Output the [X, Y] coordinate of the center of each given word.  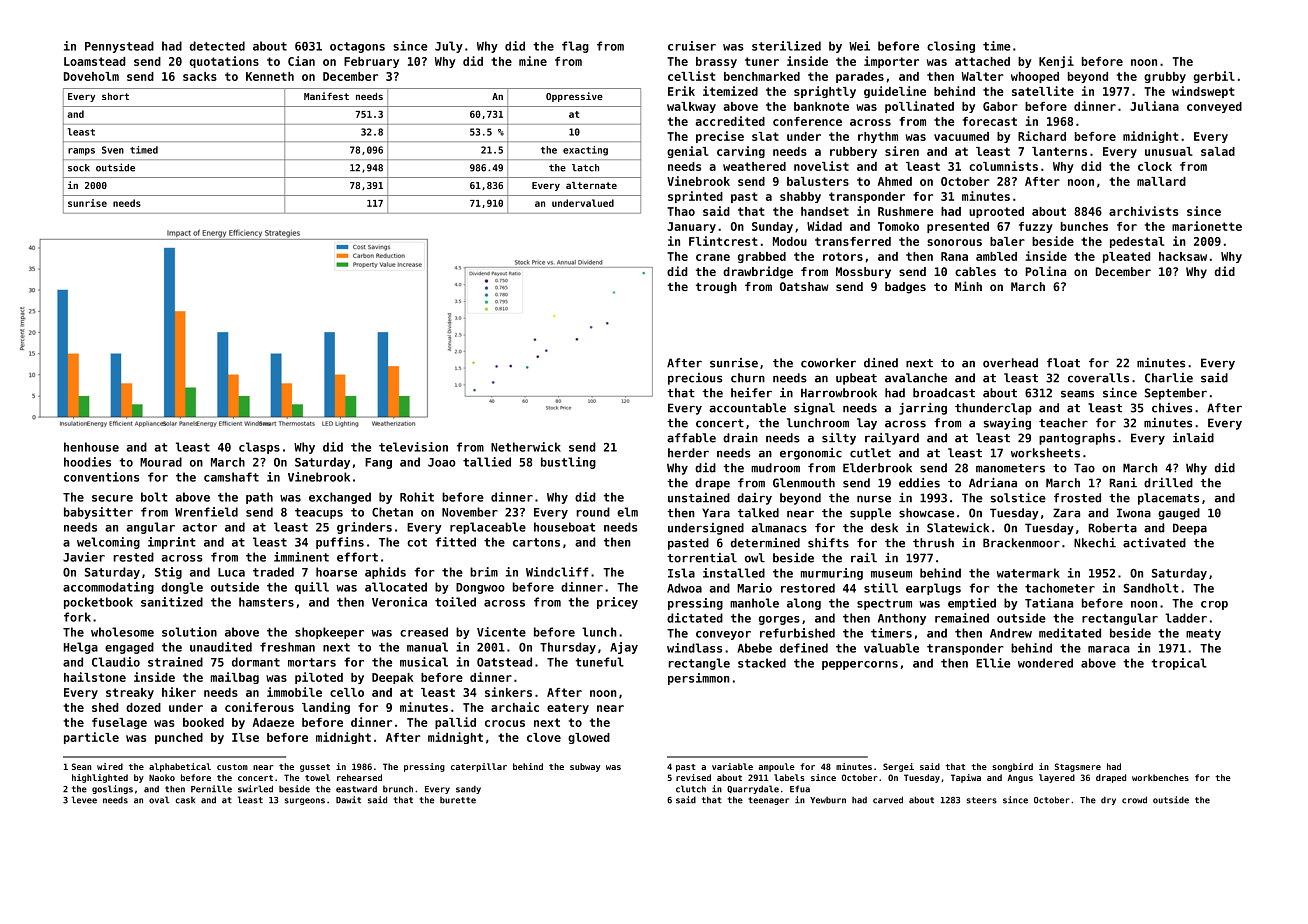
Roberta [1112, 528]
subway [585, 767]
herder [688, 453]
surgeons [305, 801]
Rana [954, 256]
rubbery [853, 152]
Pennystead [119, 47]
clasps [259, 448]
